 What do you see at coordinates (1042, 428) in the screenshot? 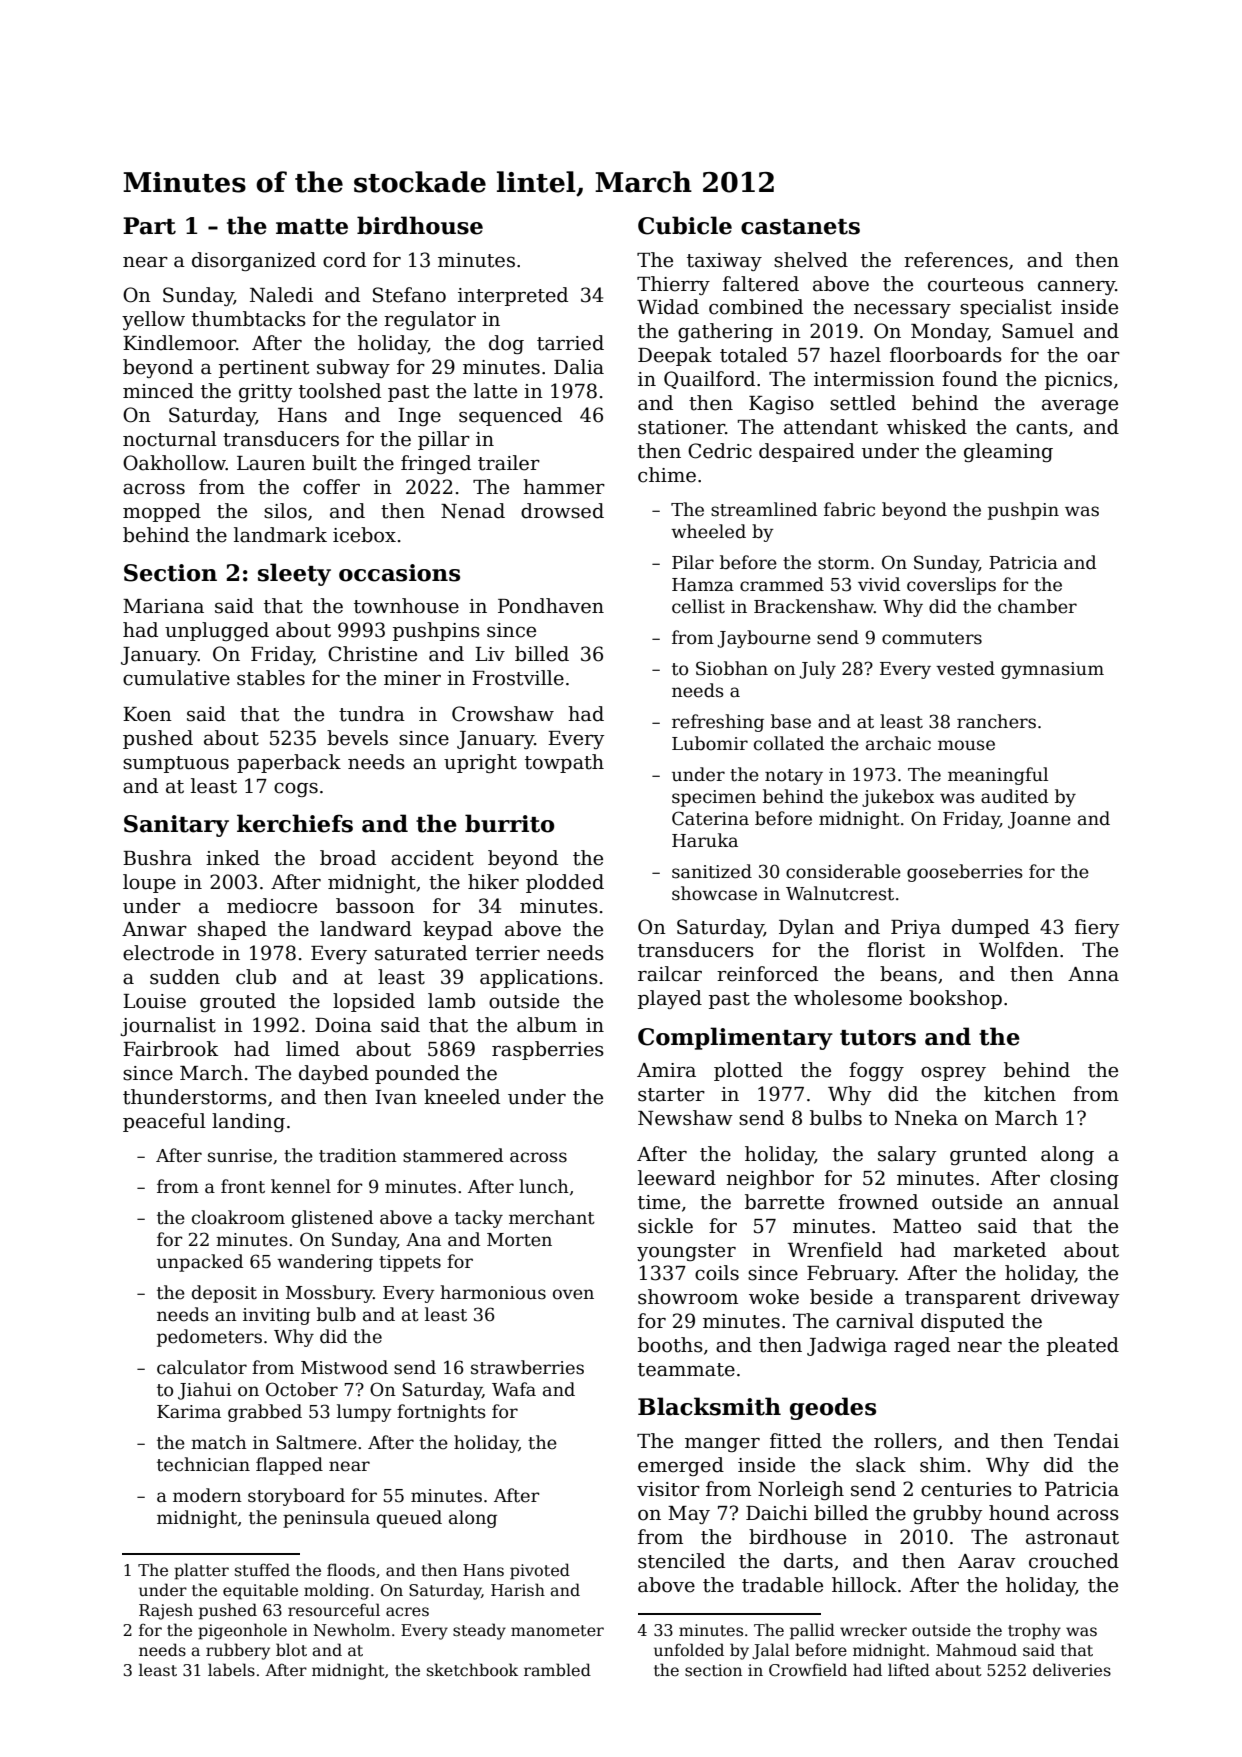
I see `cants` at bounding box center [1042, 428].
